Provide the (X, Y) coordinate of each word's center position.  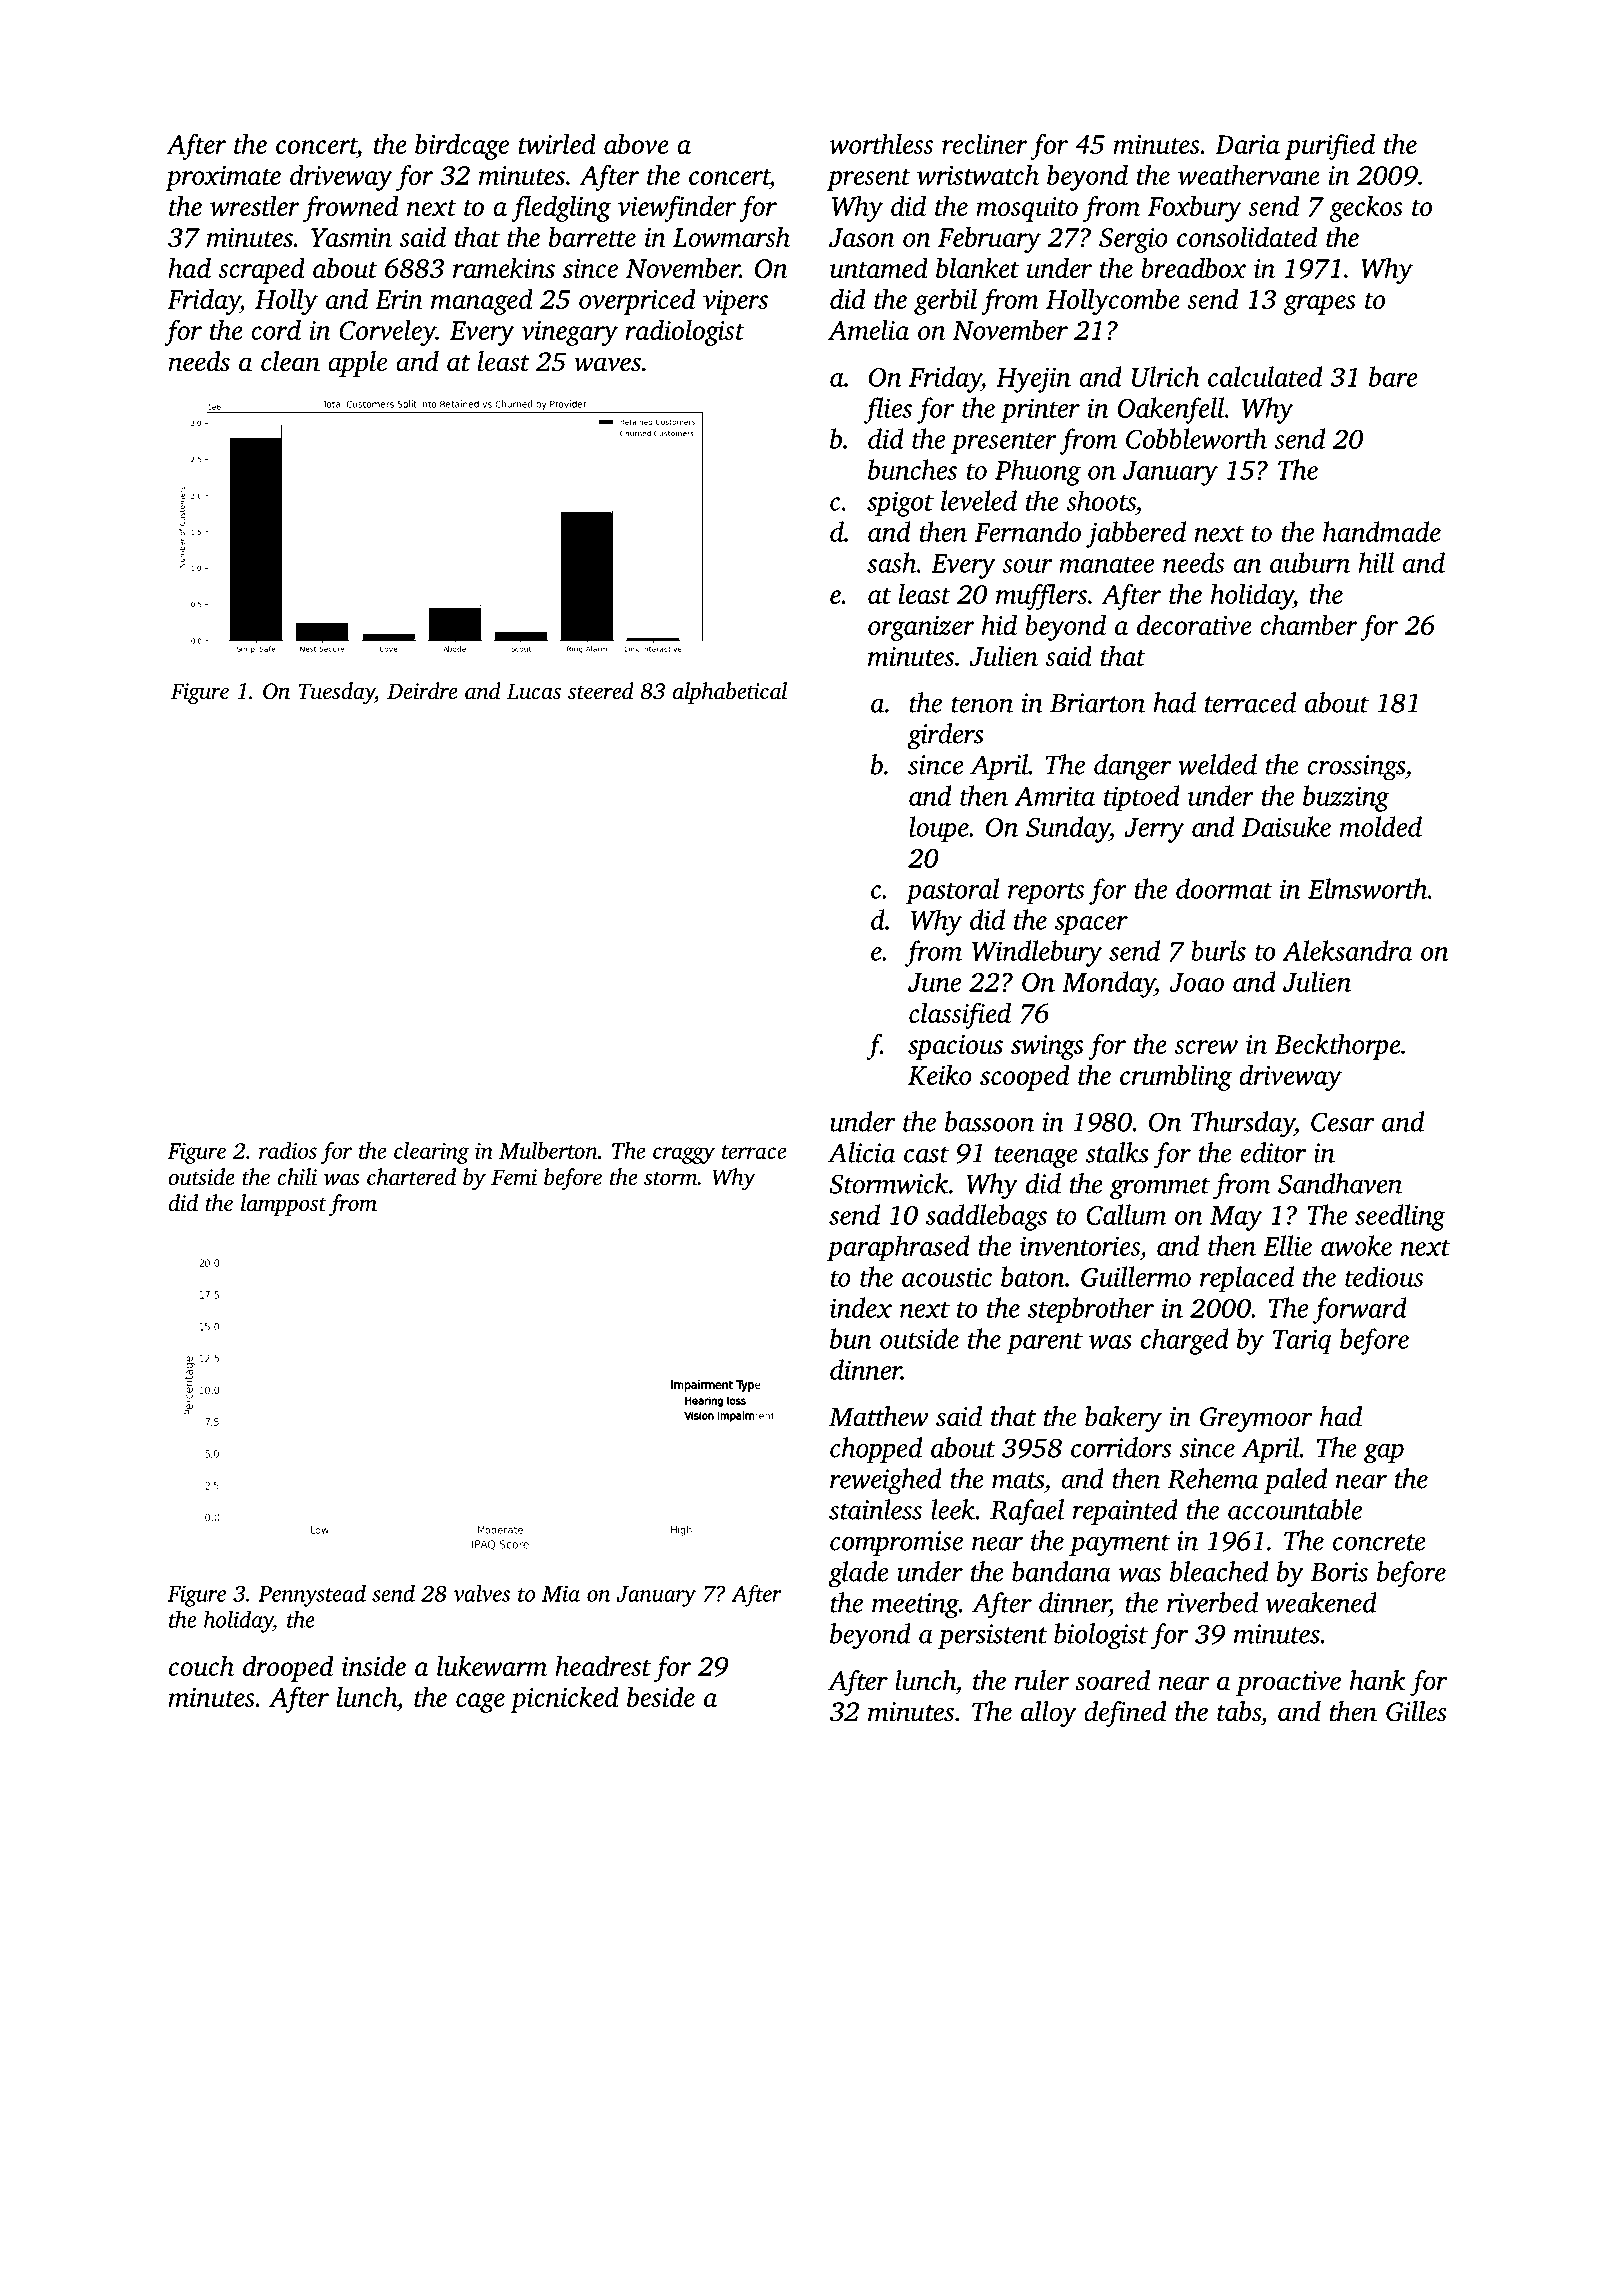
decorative (1194, 624)
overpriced (637, 301)
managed (482, 301)
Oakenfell (1170, 410)
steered (601, 690)
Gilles (1416, 1711)
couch (201, 1665)
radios (288, 1150)
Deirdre (422, 691)
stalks (1117, 1152)
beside (661, 1696)
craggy (684, 1155)
